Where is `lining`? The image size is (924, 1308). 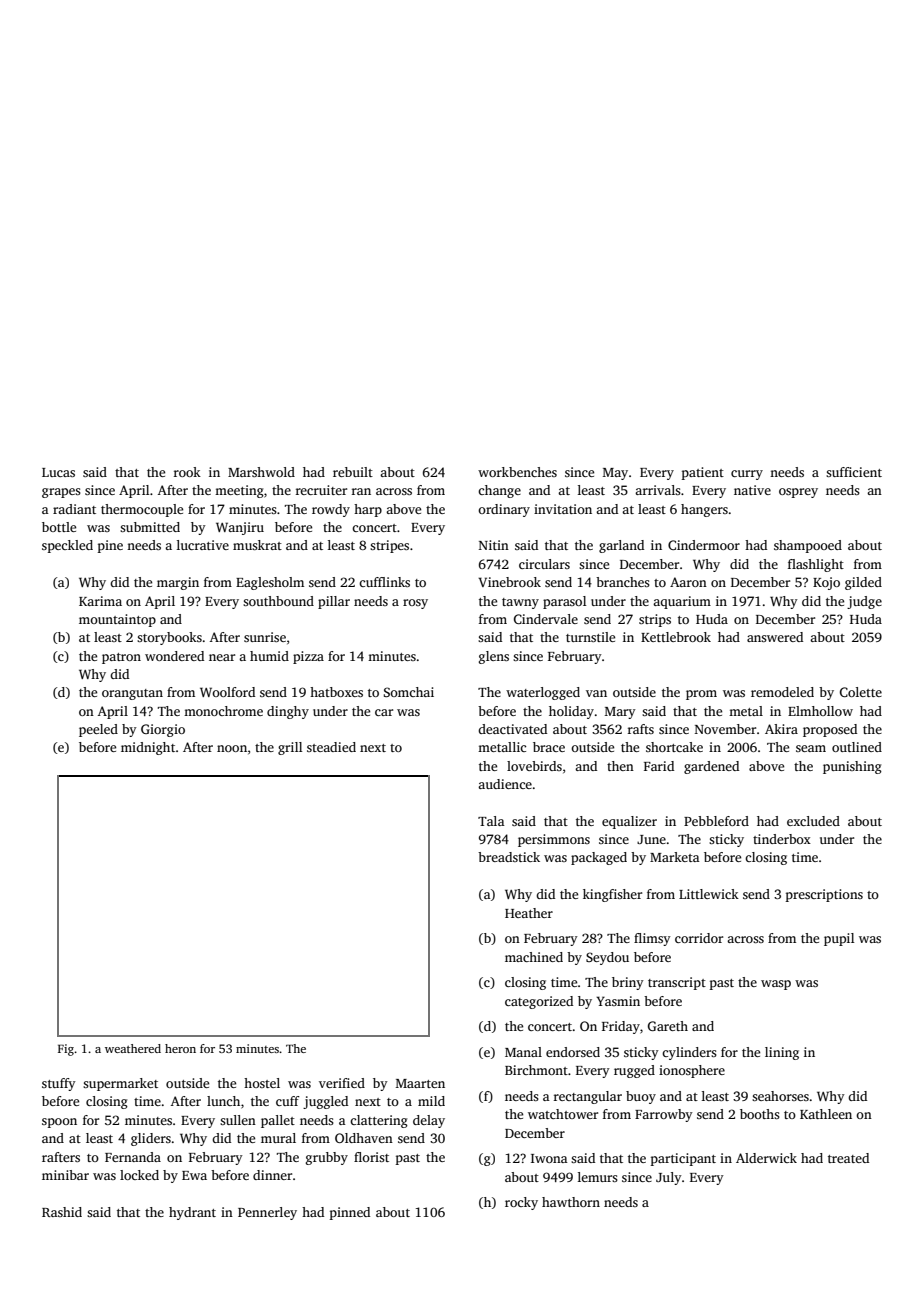 lining is located at coordinates (782, 1053).
